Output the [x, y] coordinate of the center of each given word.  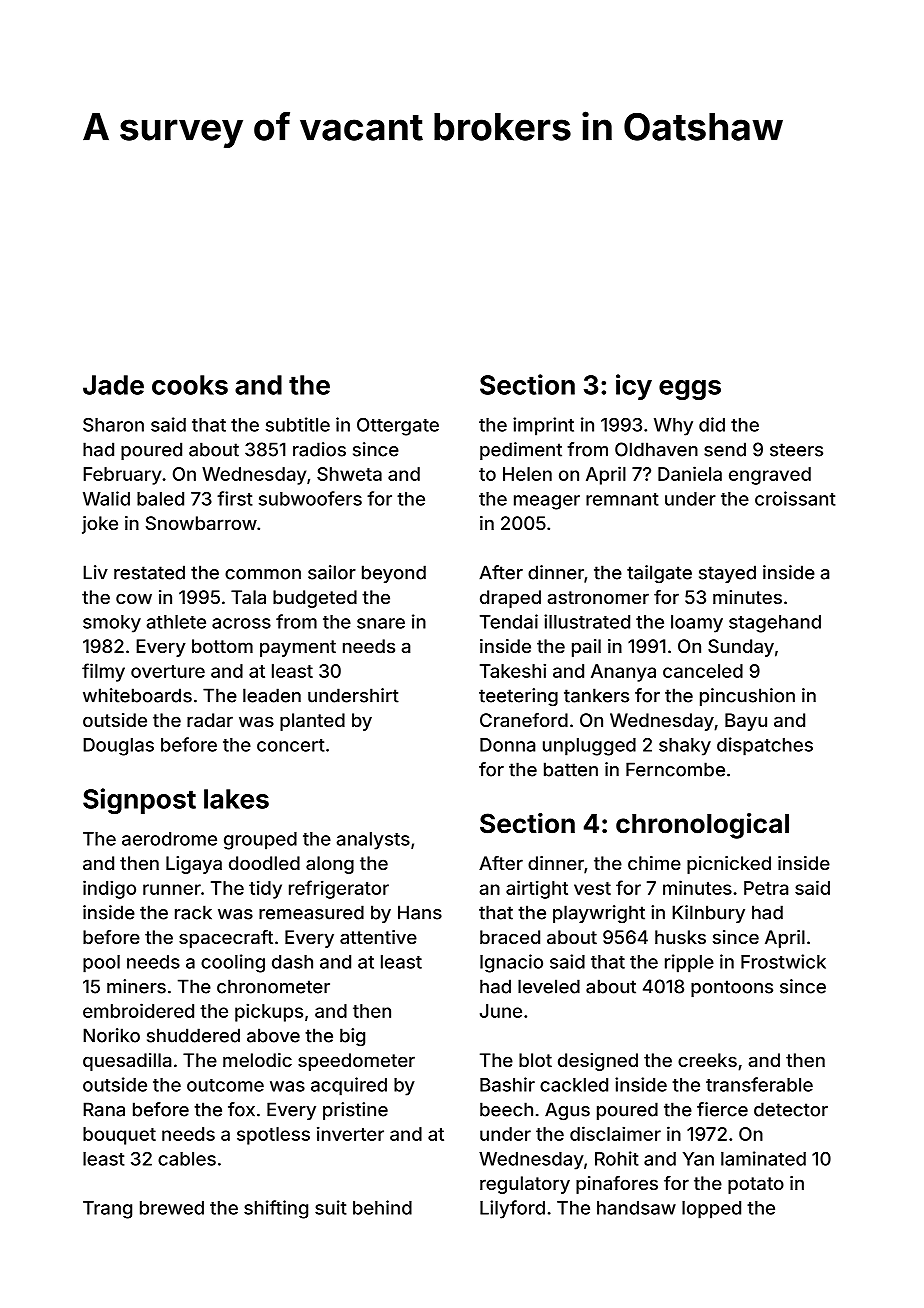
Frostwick [783, 961]
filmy [103, 672]
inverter [350, 1133]
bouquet [119, 1136]
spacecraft [226, 939]
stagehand [775, 624]
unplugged [589, 747]
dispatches [765, 746]
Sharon [113, 425]
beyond [394, 574]
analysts [373, 841]
